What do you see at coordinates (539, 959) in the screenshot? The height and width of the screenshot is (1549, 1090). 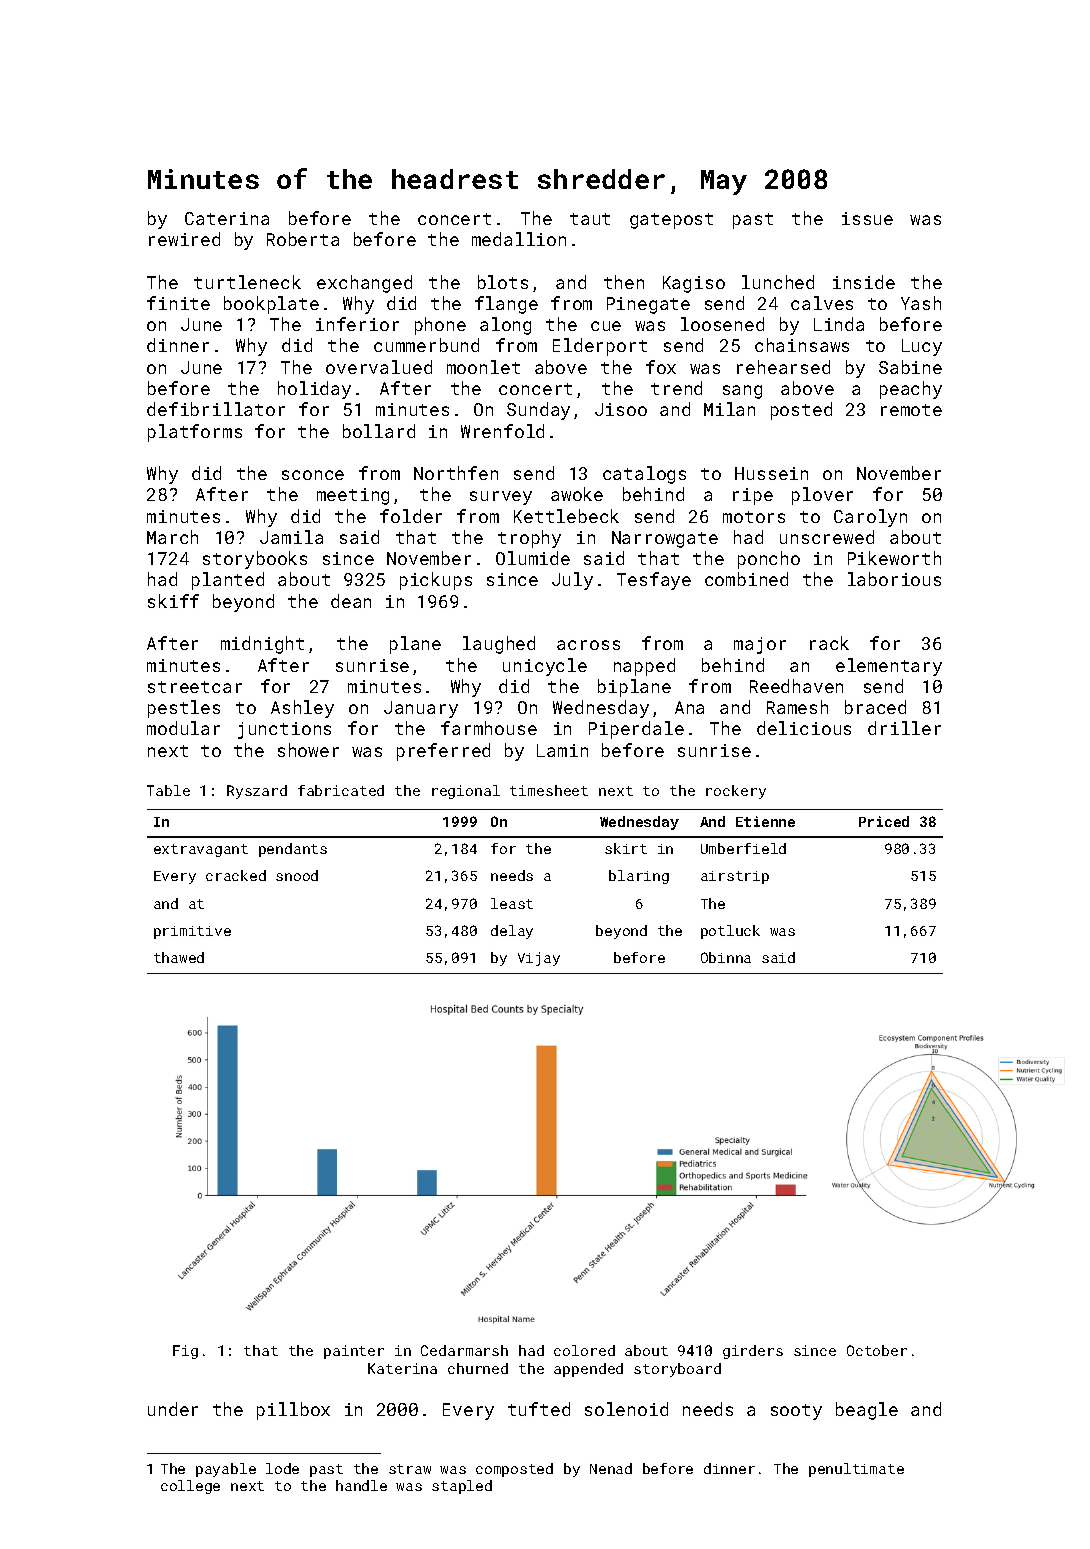 I see `Vijay` at bounding box center [539, 959].
